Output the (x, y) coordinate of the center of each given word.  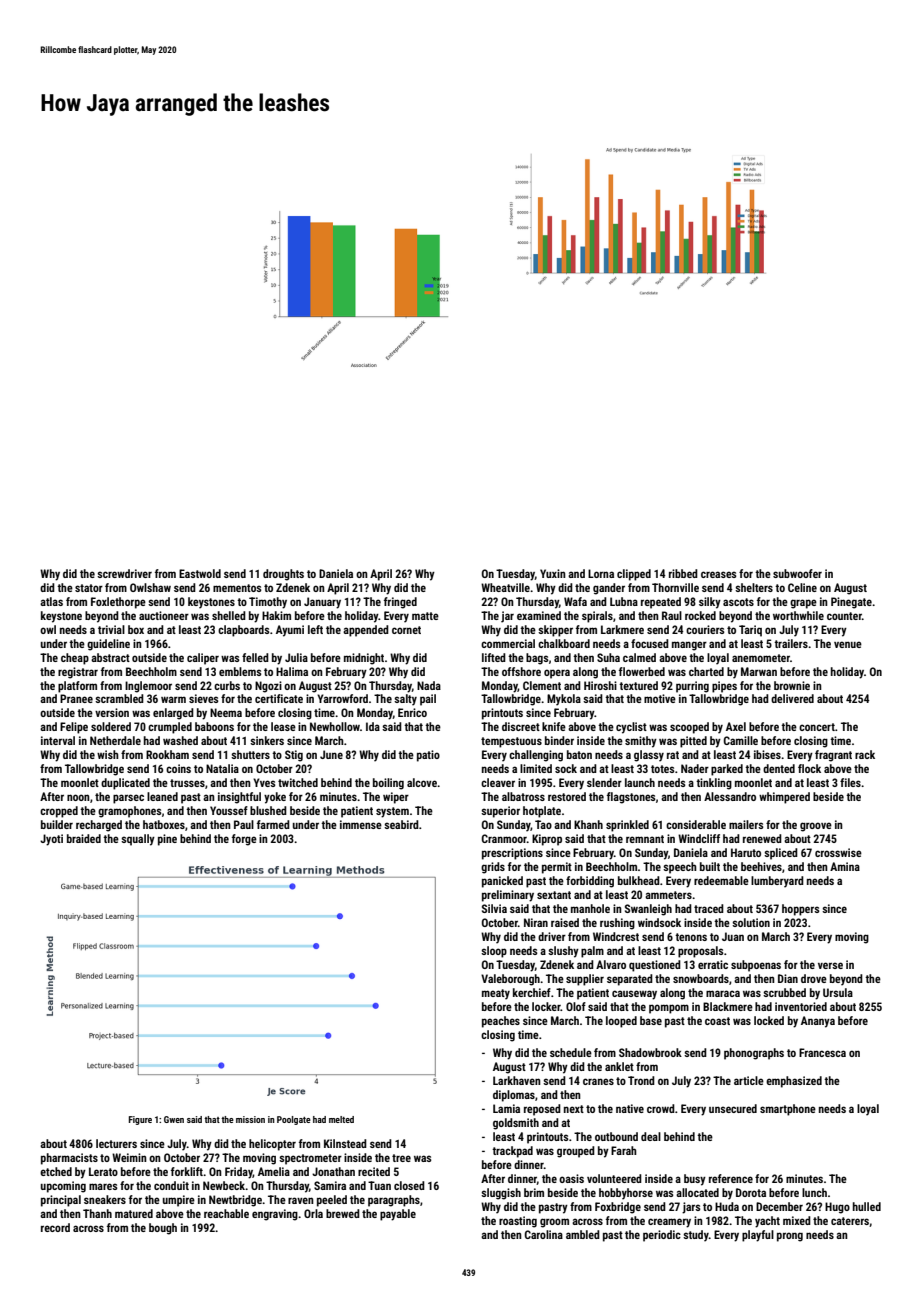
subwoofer (797, 573)
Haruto (746, 852)
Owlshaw (150, 587)
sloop (494, 952)
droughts (283, 575)
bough (163, 1229)
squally (138, 840)
